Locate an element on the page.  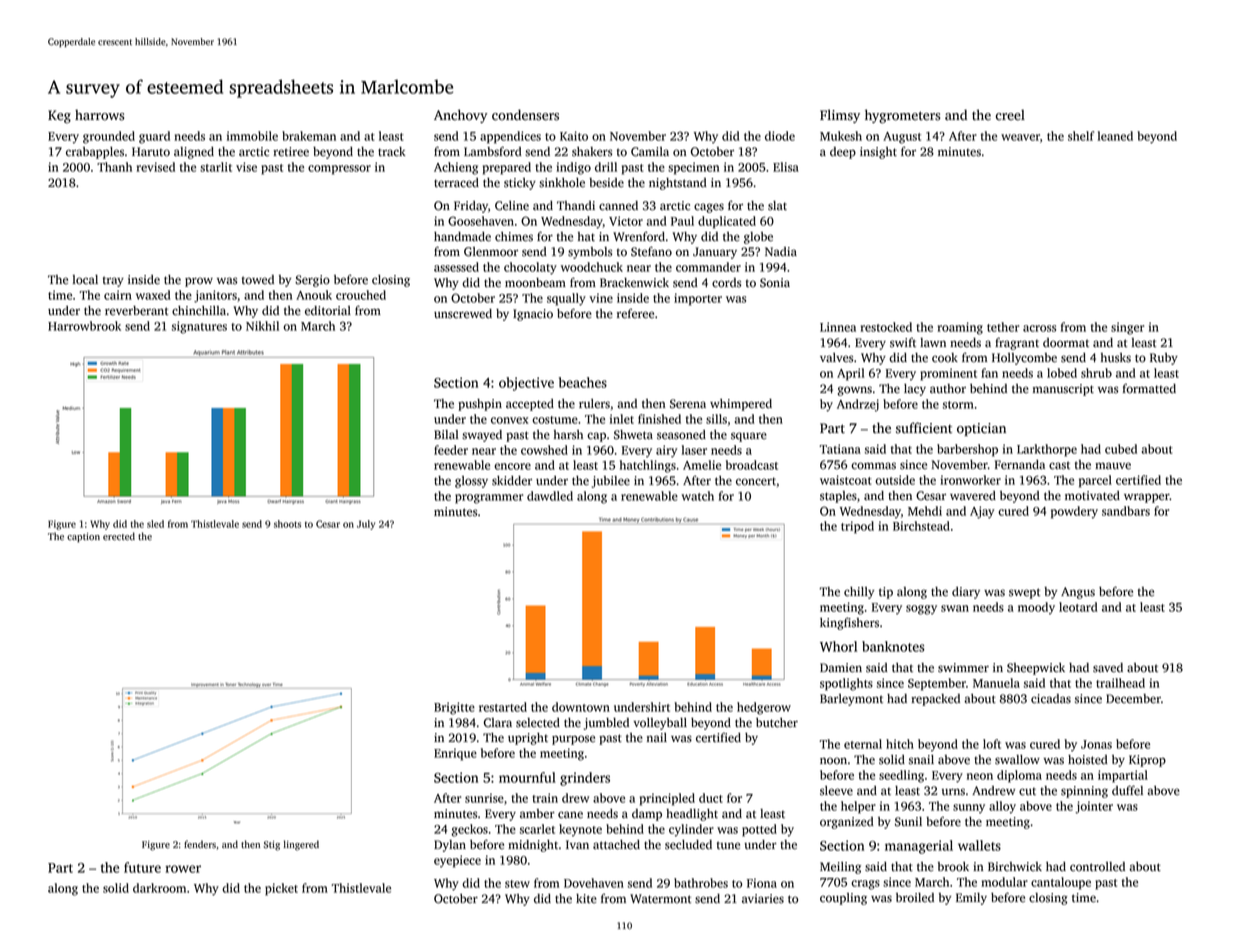
fragrant is located at coordinates (1017, 343).
